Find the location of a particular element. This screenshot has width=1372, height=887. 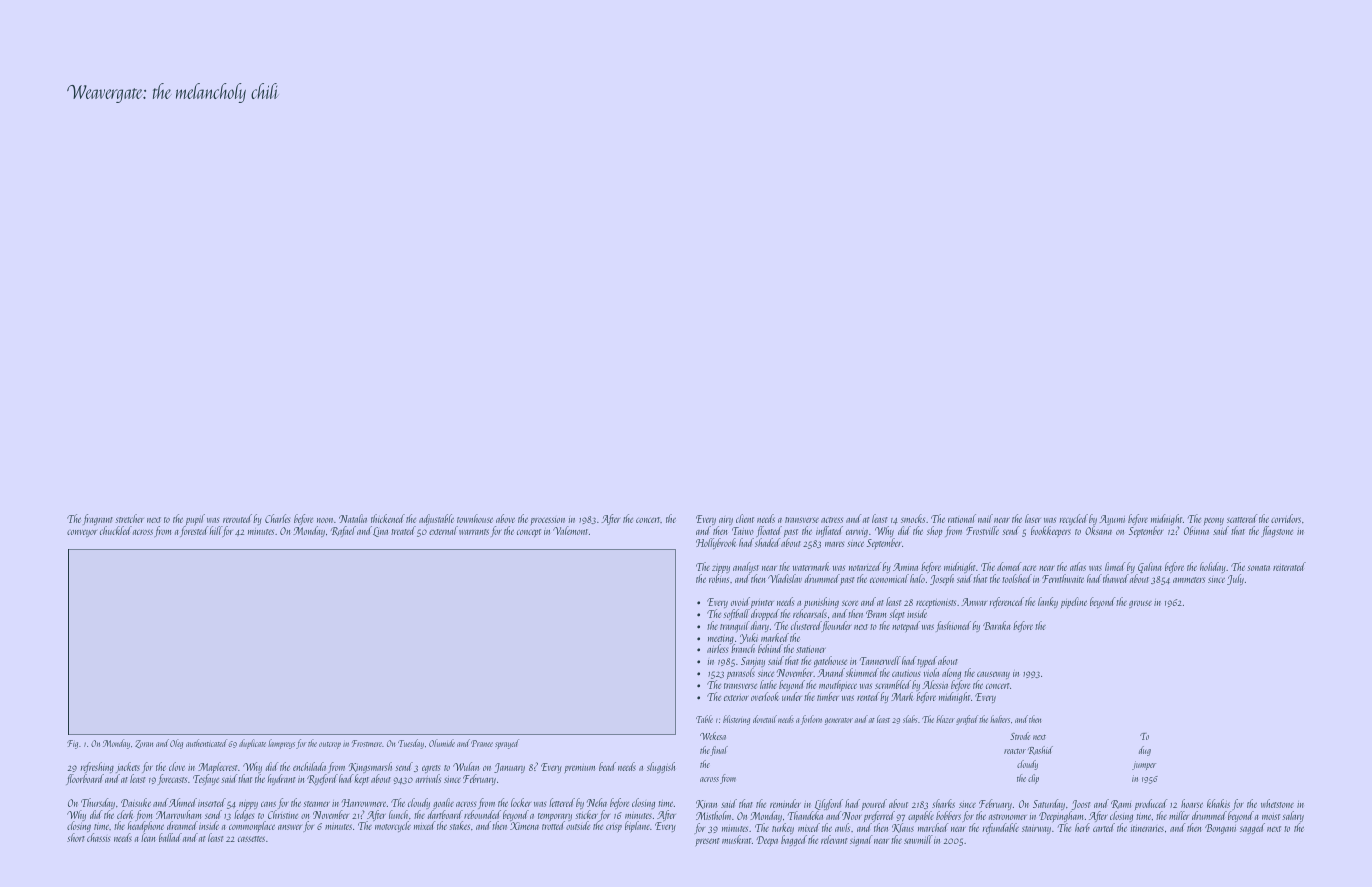

score is located at coordinates (850, 603).
